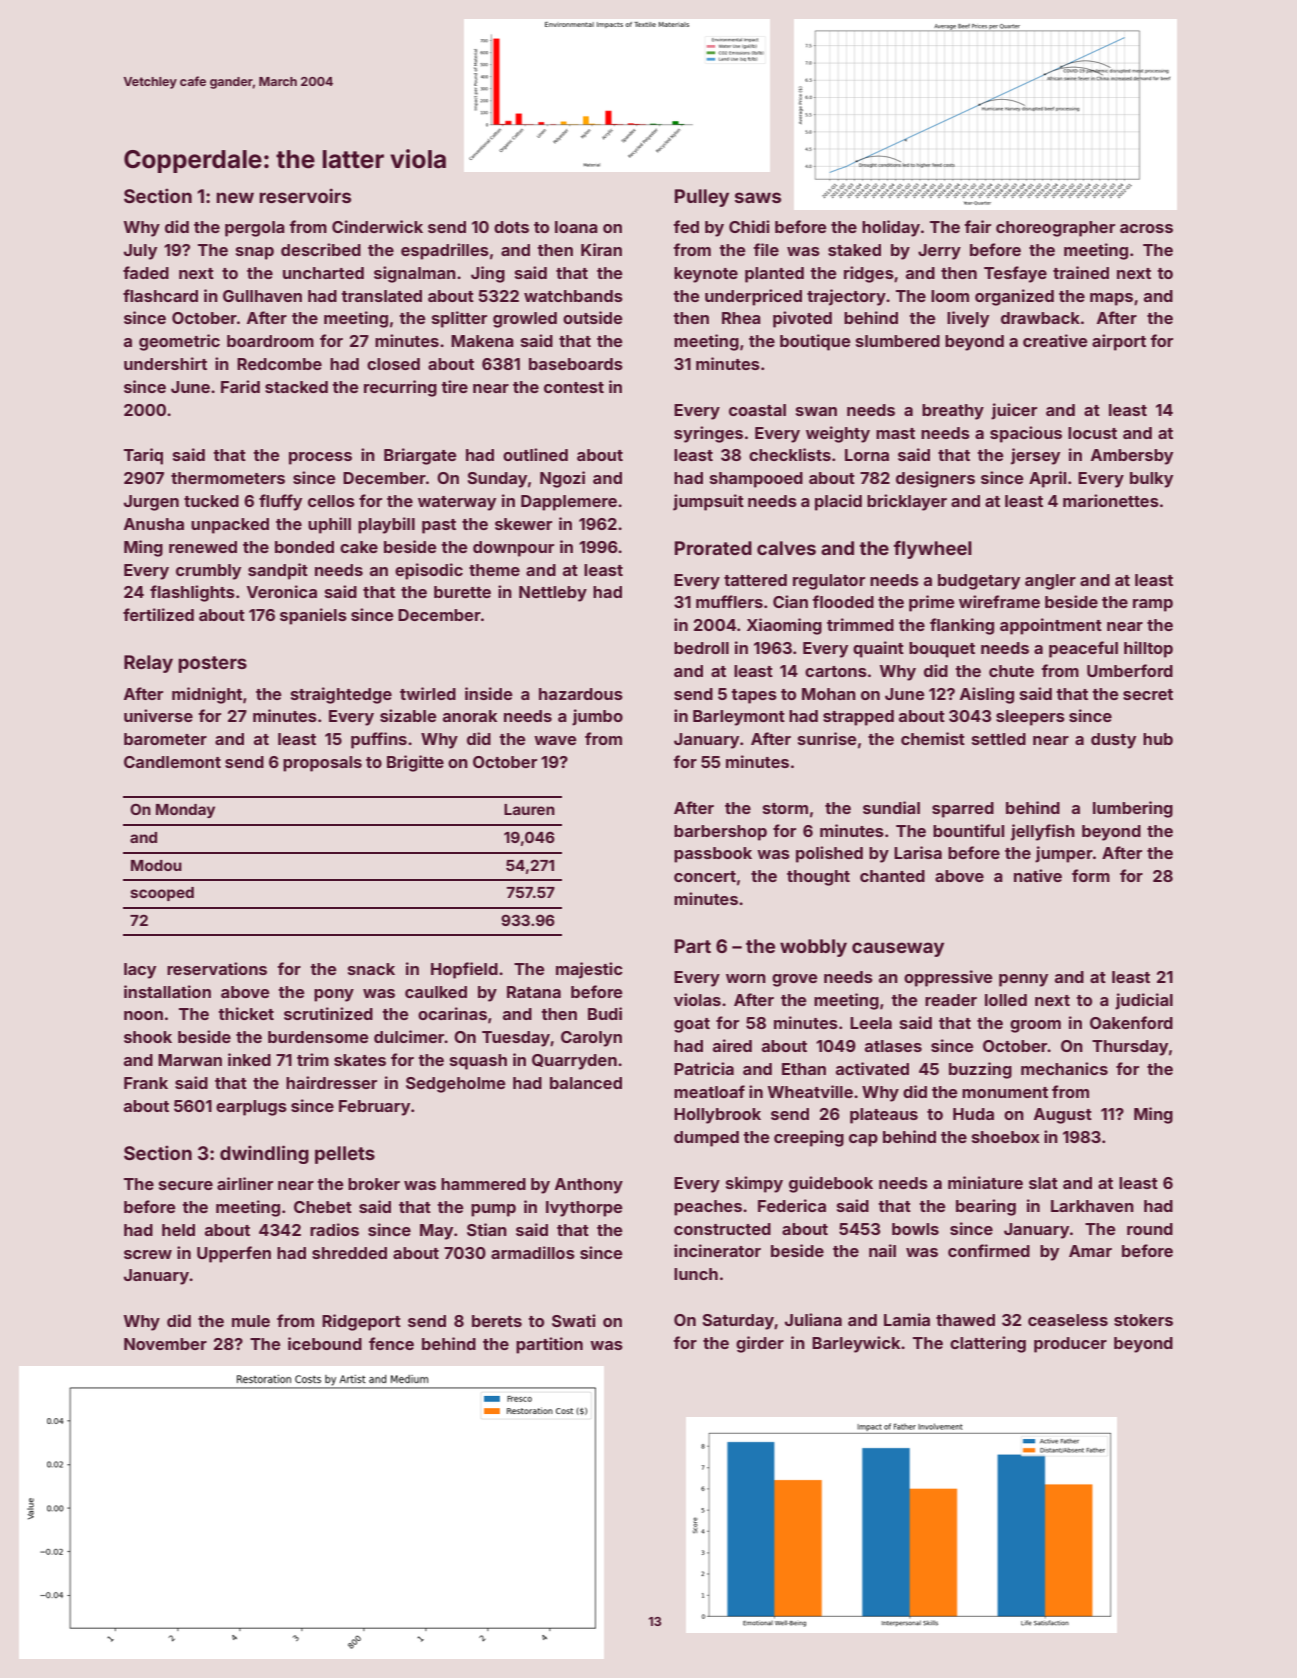  Describe the element at coordinates (854, 250) in the document. I see `staked` at that location.
